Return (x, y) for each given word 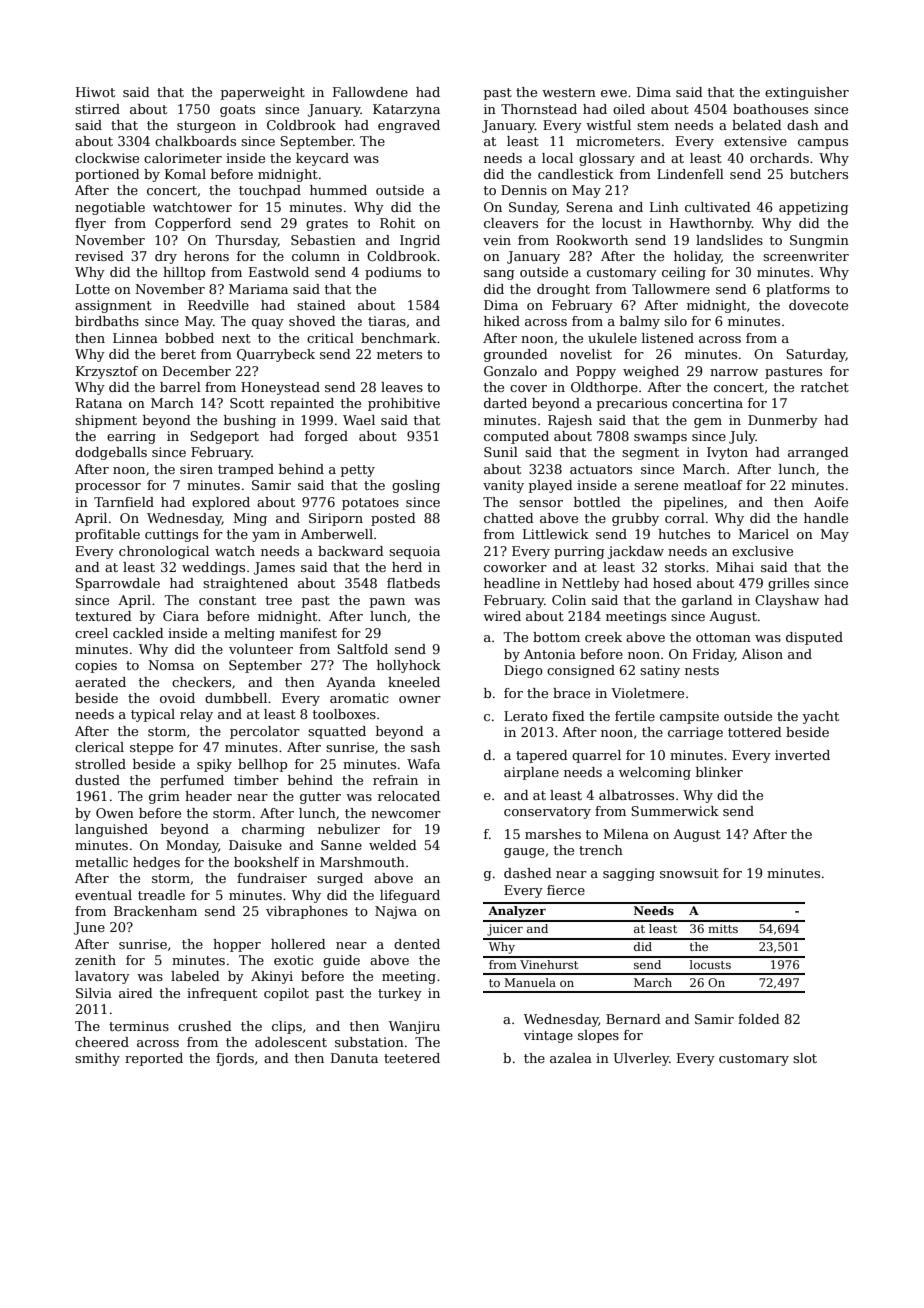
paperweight (263, 93)
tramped (246, 470)
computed (516, 437)
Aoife (831, 502)
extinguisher (807, 93)
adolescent (291, 1042)
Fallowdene (370, 92)
